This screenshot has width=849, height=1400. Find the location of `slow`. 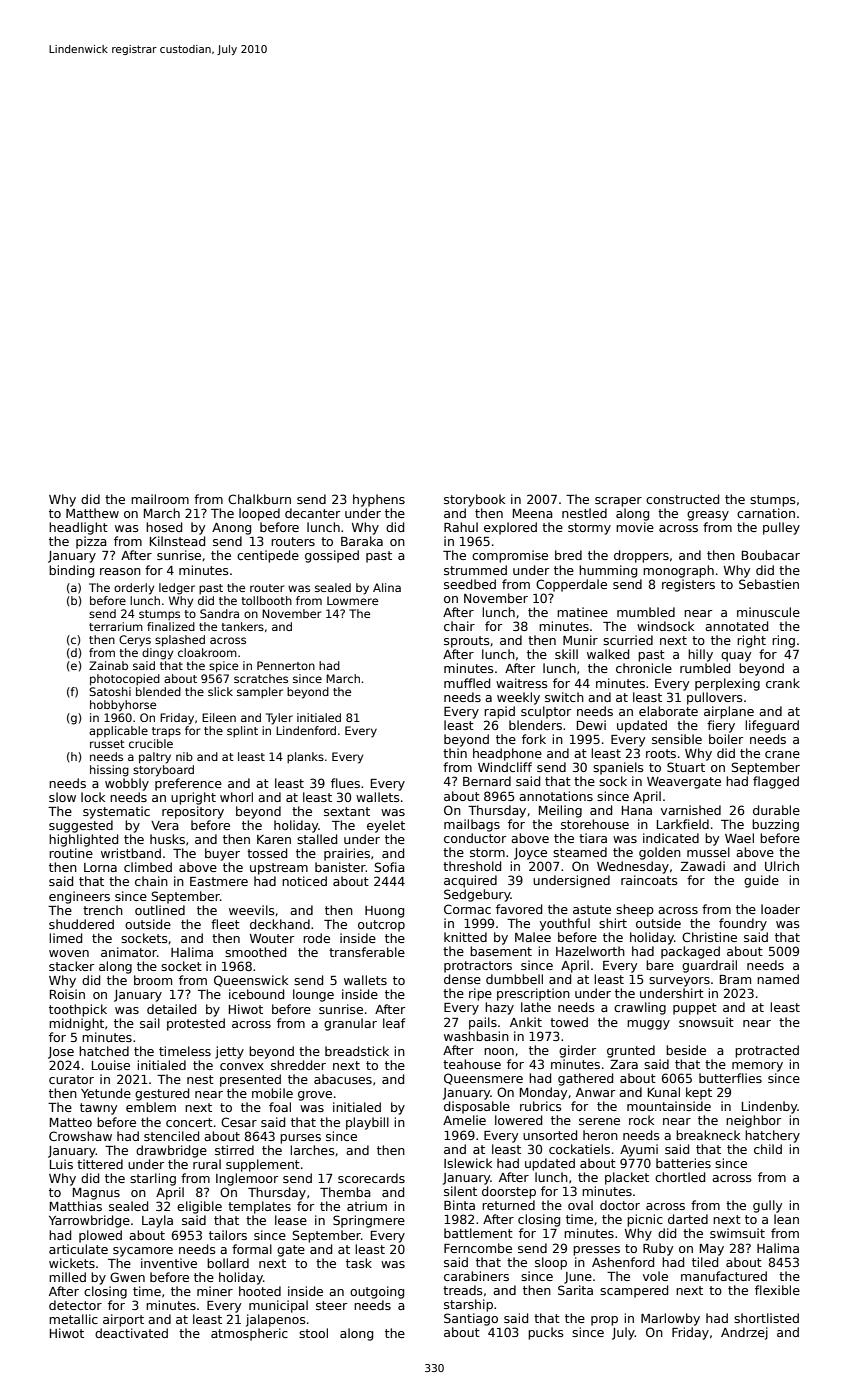

slow is located at coordinates (62, 797).
